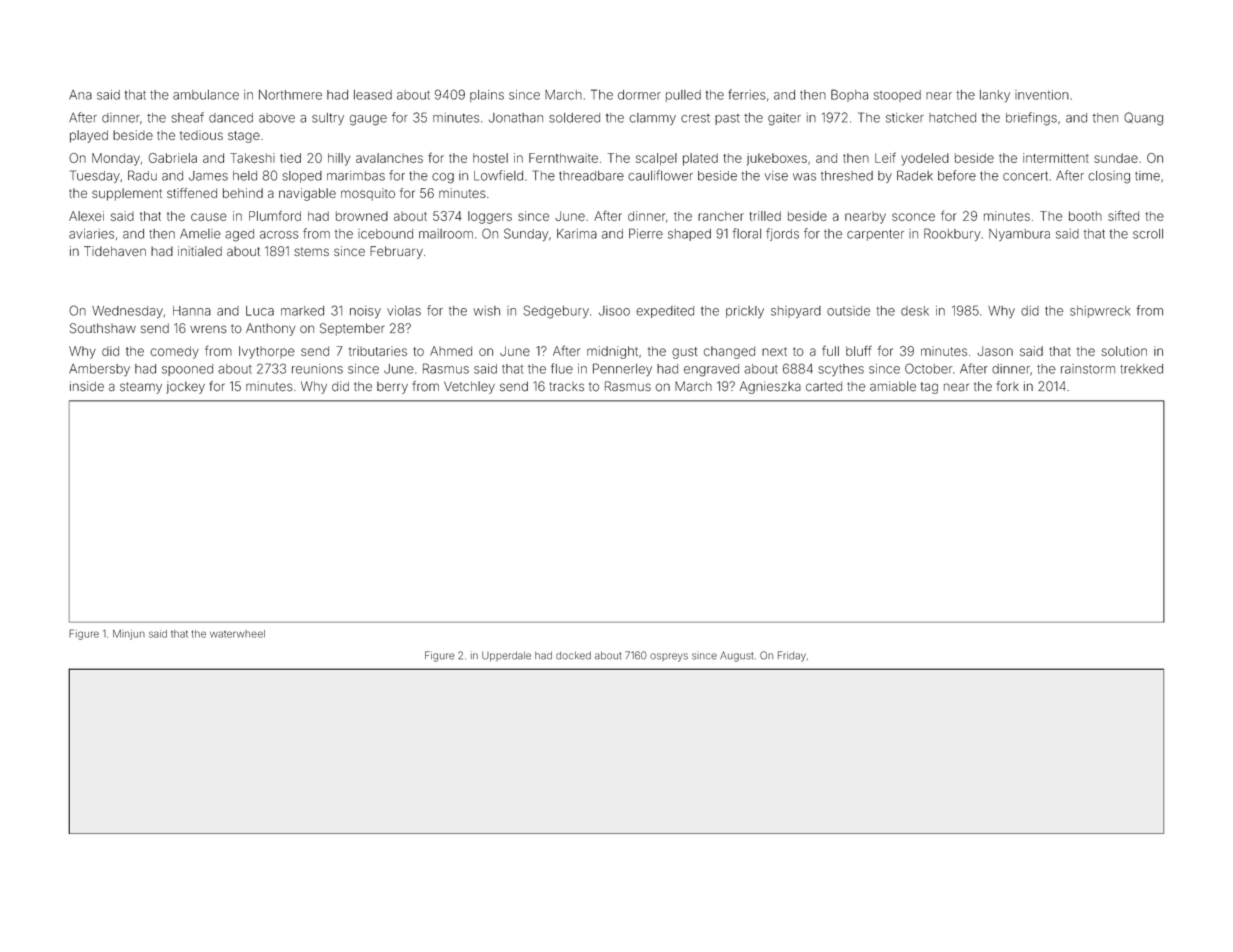  What do you see at coordinates (129, 635) in the screenshot?
I see `Minjun` at bounding box center [129, 635].
